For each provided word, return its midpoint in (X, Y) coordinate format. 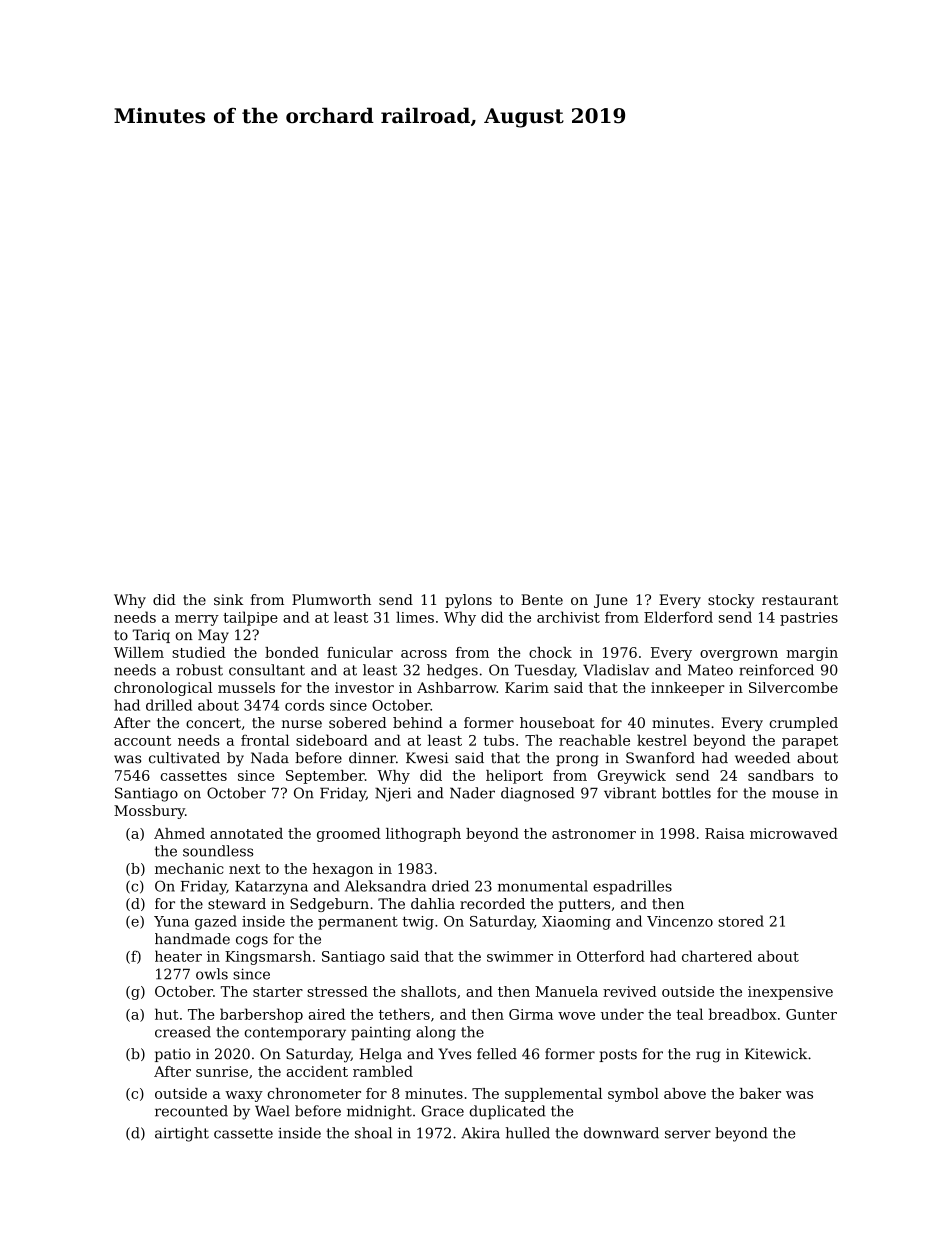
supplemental (553, 1095)
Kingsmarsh (268, 957)
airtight (182, 1134)
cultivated (184, 758)
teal (689, 1014)
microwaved (794, 833)
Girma (531, 1014)
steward (237, 903)
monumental (543, 886)
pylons (468, 601)
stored (741, 921)
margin (812, 654)
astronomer (594, 834)
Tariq (151, 636)
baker (760, 1093)
